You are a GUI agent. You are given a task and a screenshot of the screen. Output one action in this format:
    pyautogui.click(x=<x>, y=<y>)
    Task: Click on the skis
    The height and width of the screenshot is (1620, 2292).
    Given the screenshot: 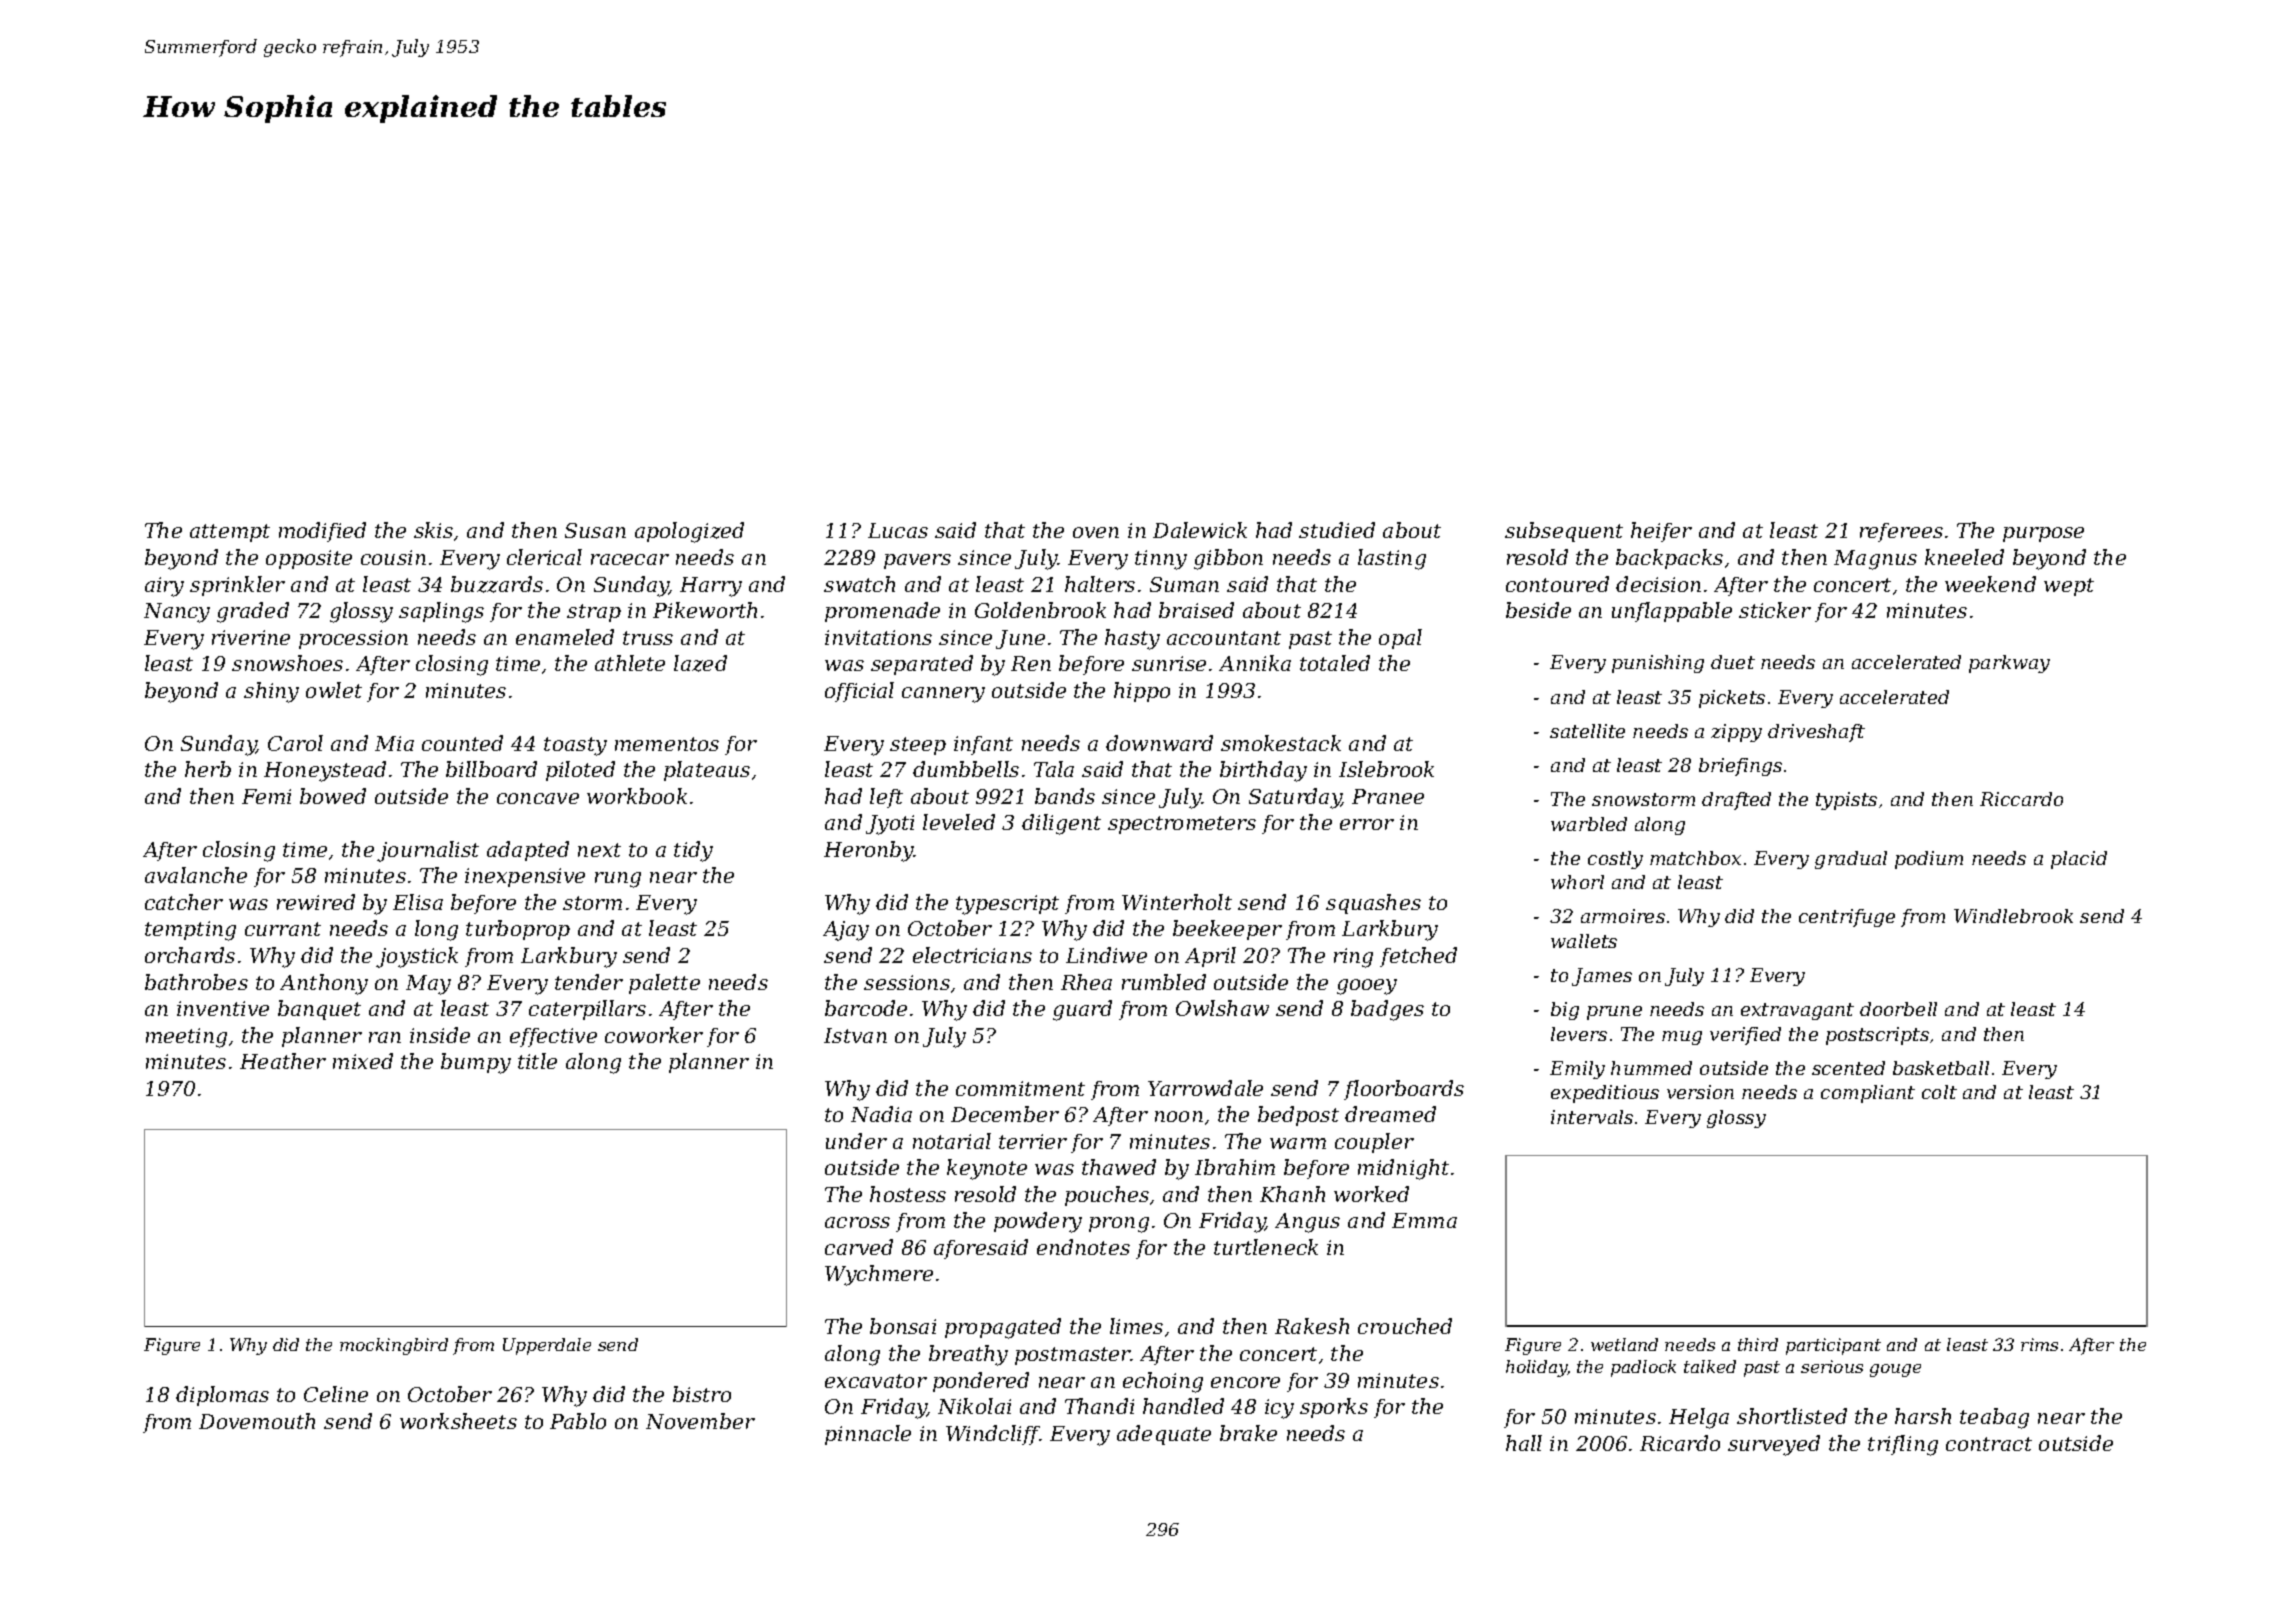 What is the action you would take?
    pyautogui.click(x=433, y=530)
